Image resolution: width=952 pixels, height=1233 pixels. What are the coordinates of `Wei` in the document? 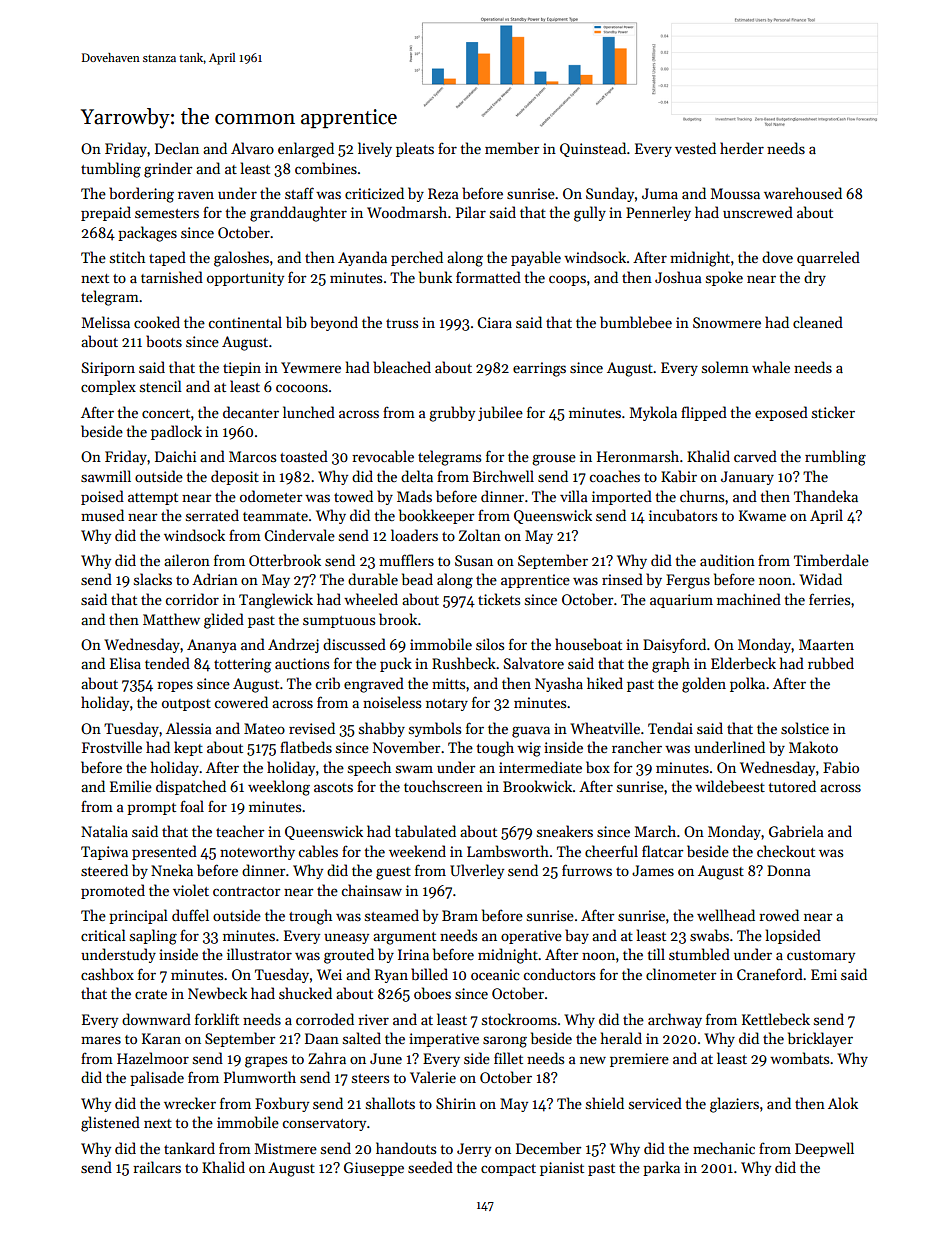 It's located at (329, 974).
